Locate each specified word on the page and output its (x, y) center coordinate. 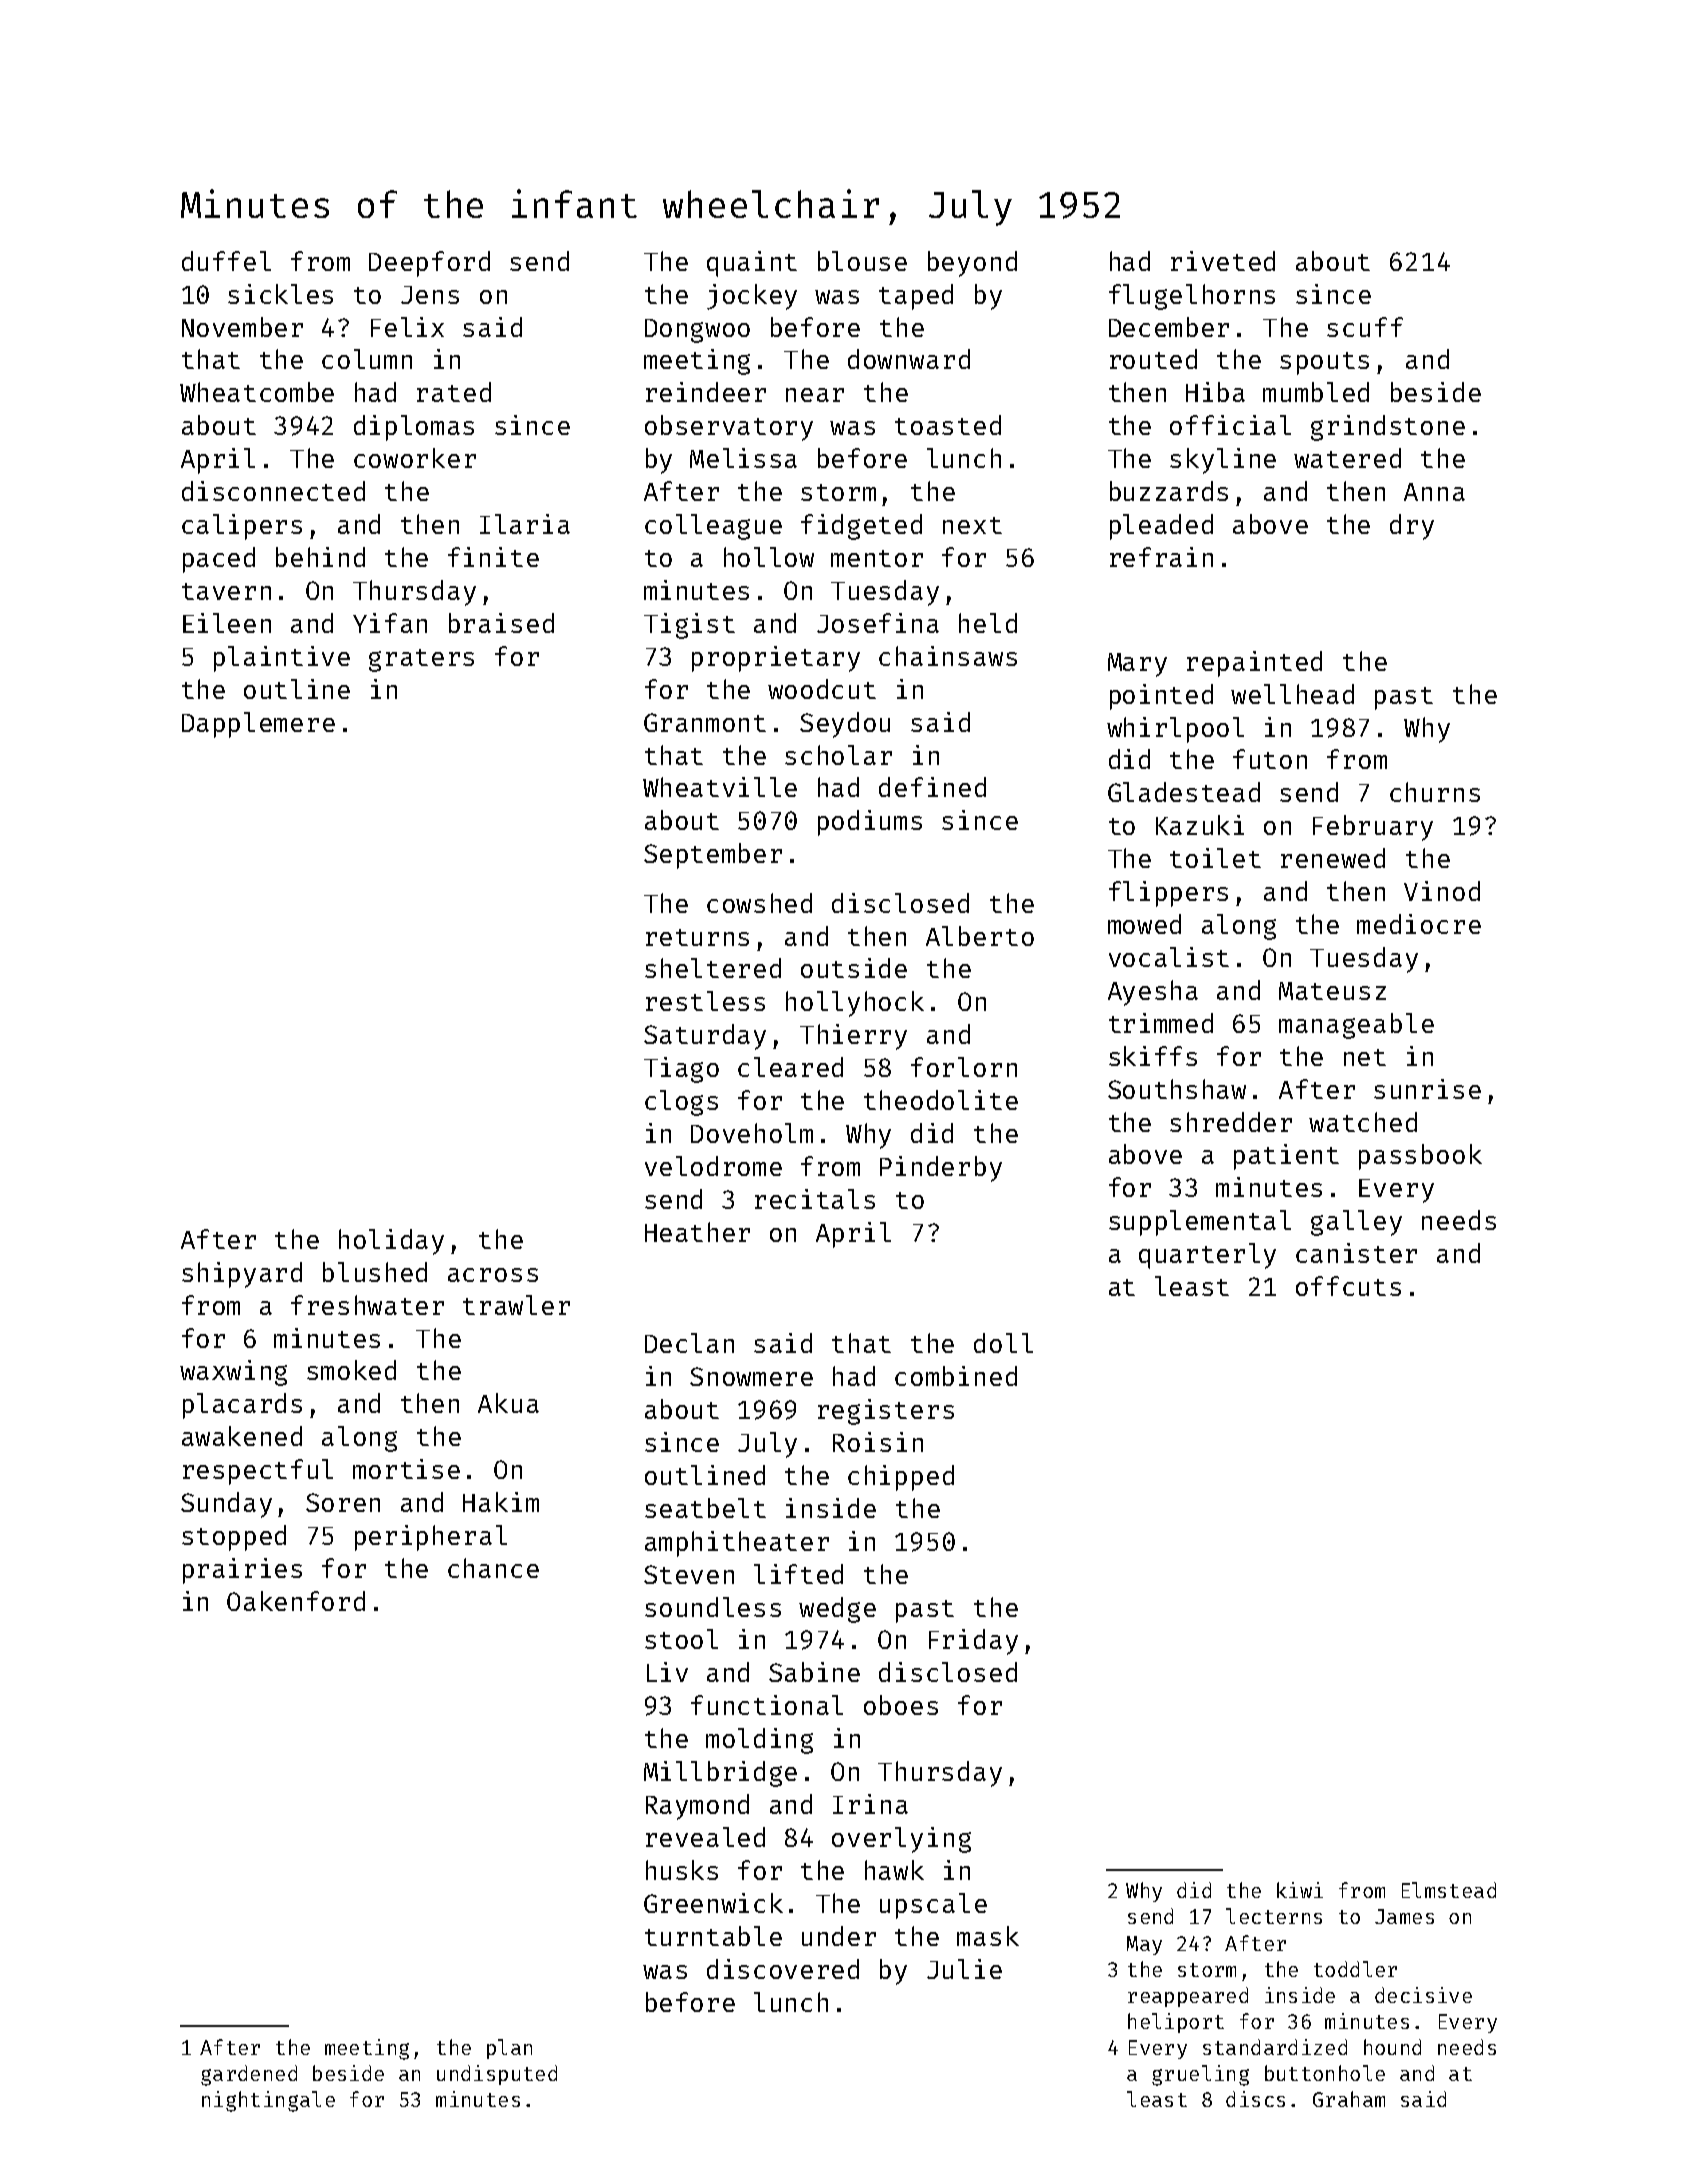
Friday (973, 1642)
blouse (862, 261)
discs (1255, 2099)
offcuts (1348, 1286)
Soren (343, 1502)
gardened (249, 2075)
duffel (226, 261)
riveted (1223, 261)
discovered (783, 1969)
